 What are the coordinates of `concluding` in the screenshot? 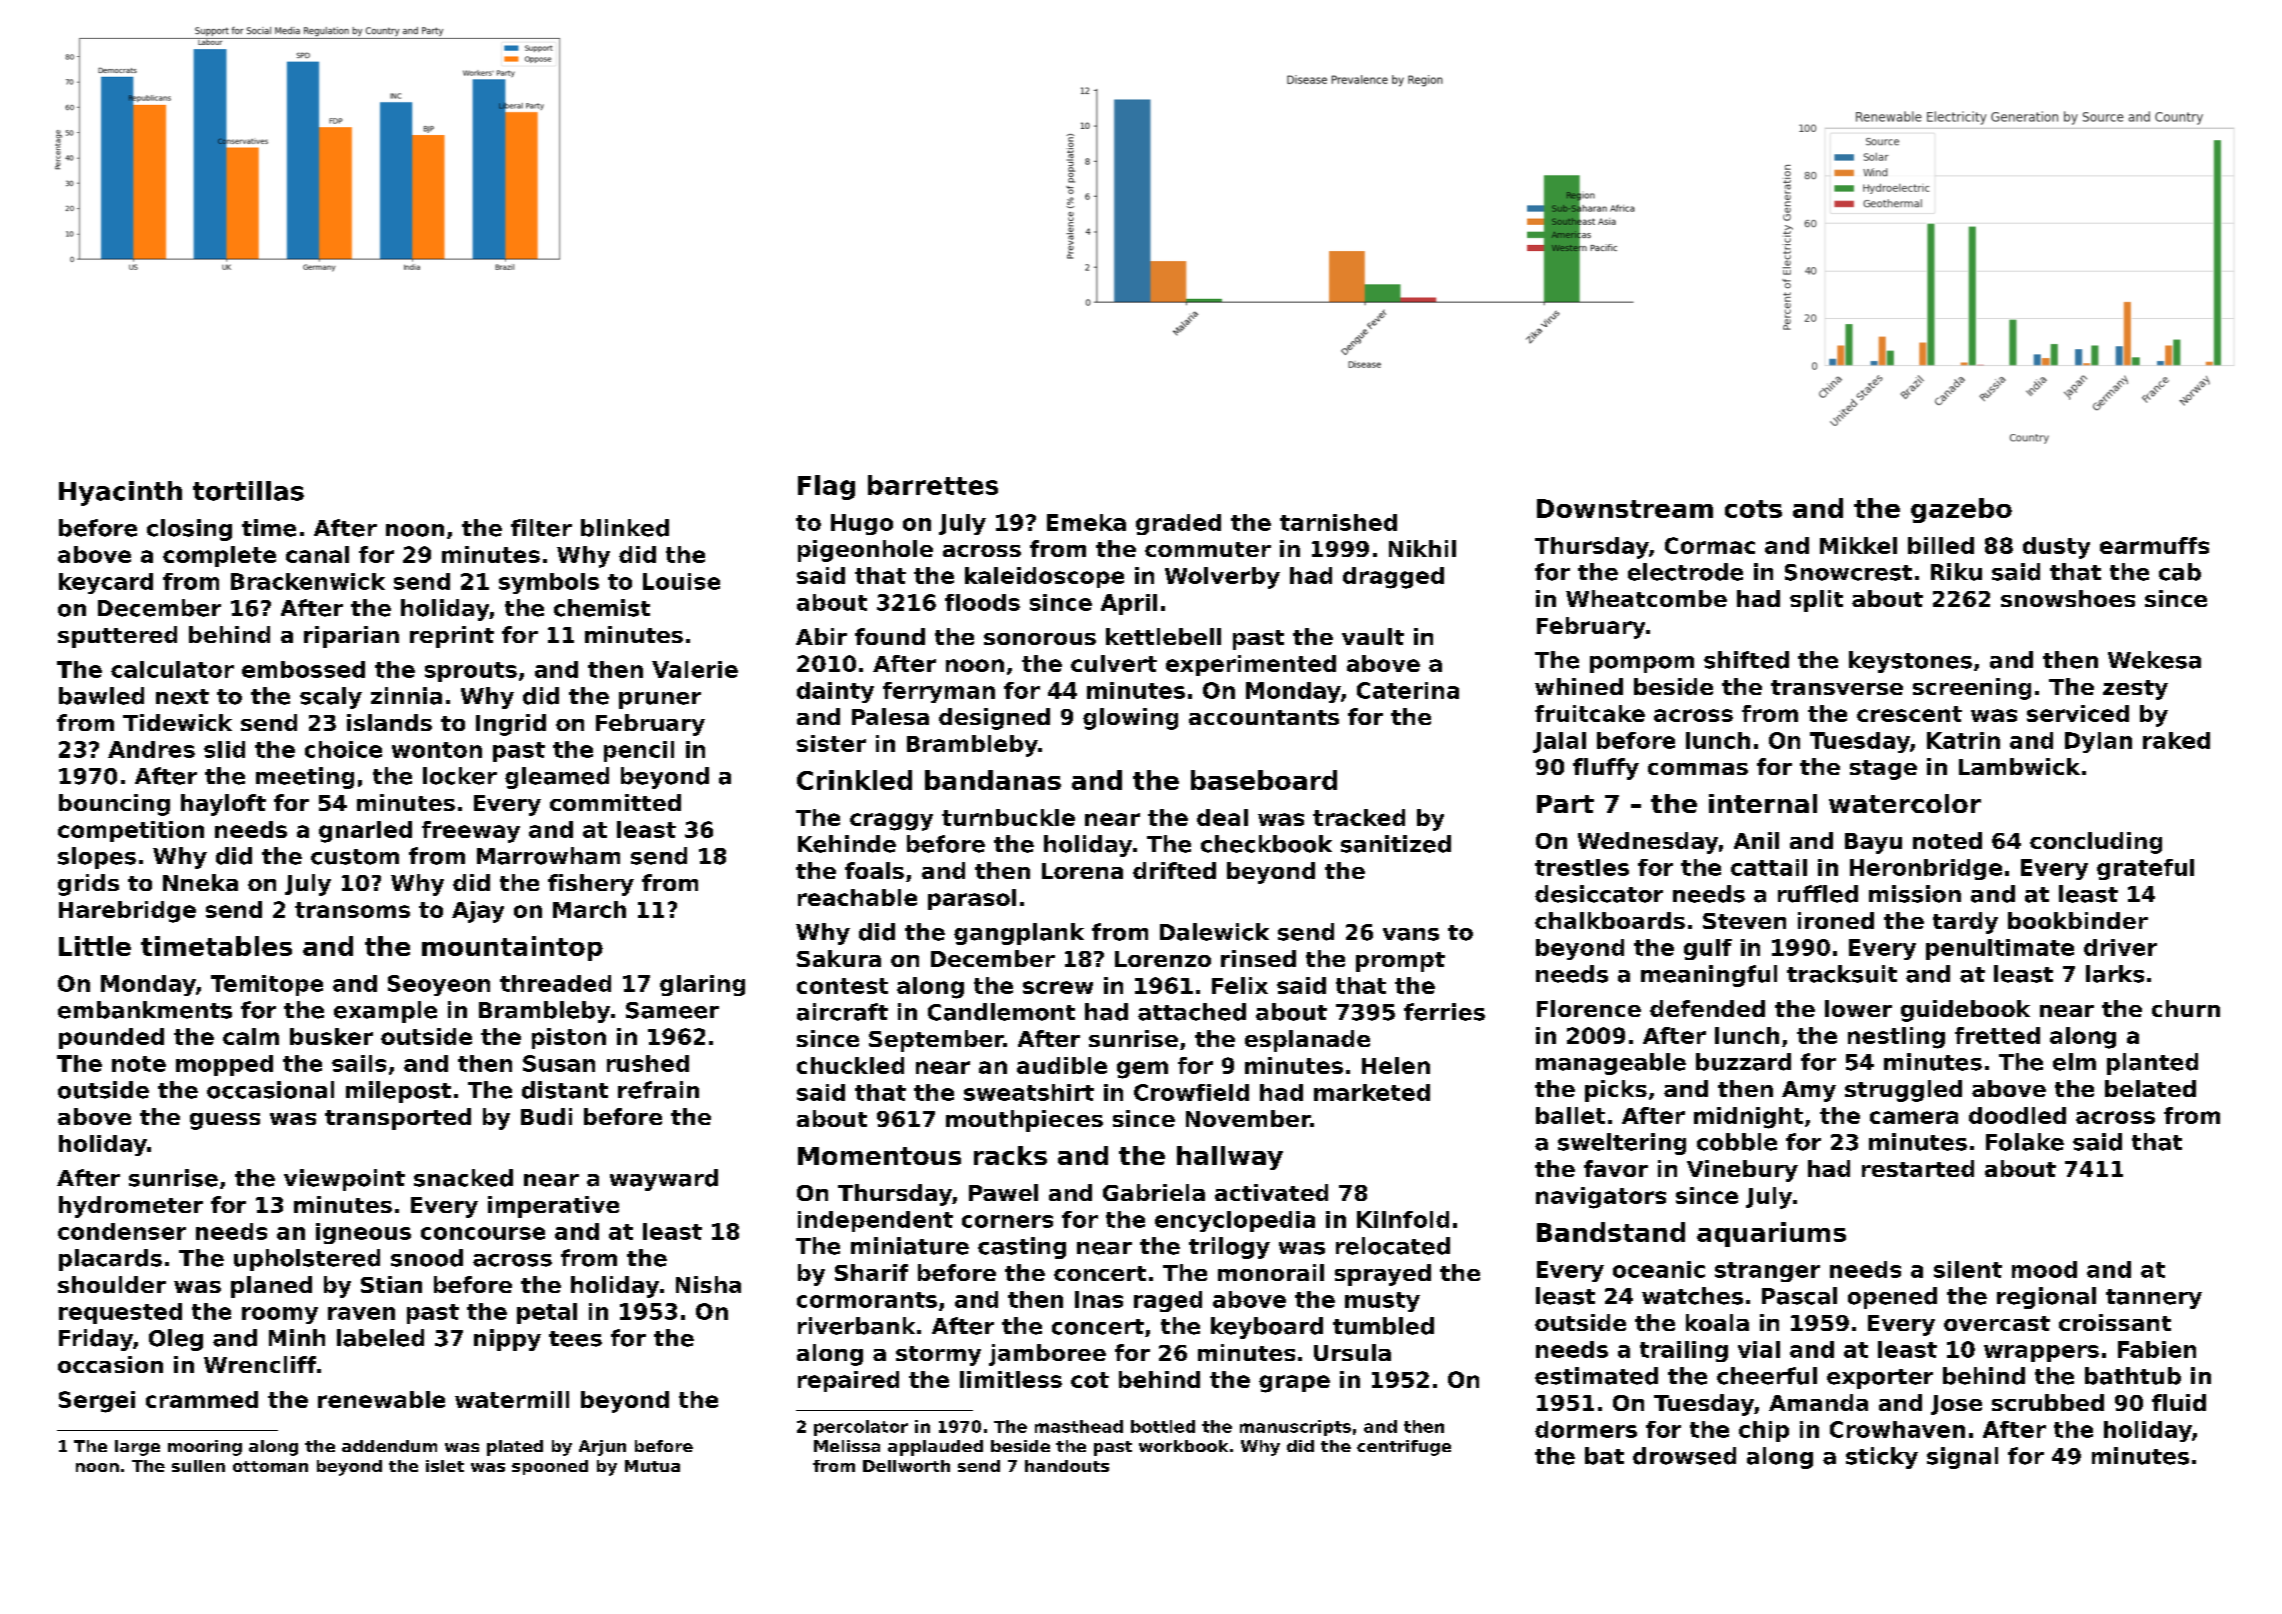 It's located at (2096, 843).
